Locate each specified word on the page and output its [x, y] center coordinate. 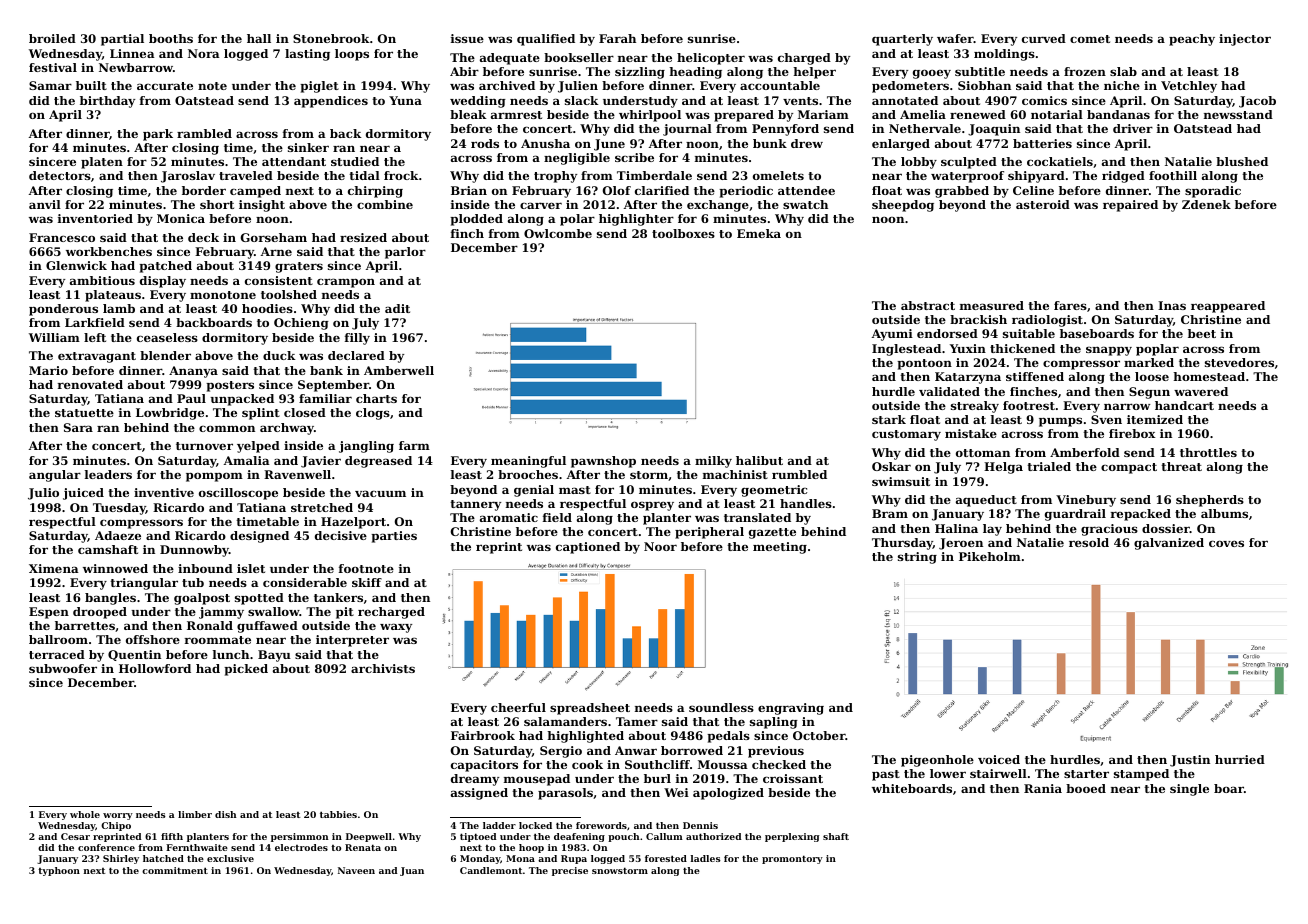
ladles [706, 858]
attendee [806, 190]
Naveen [356, 870]
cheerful [518, 707]
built [91, 85]
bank [326, 370]
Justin [1190, 761]
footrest [1029, 405]
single [1189, 790]
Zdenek [1206, 204]
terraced [57, 654]
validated [949, 391]
